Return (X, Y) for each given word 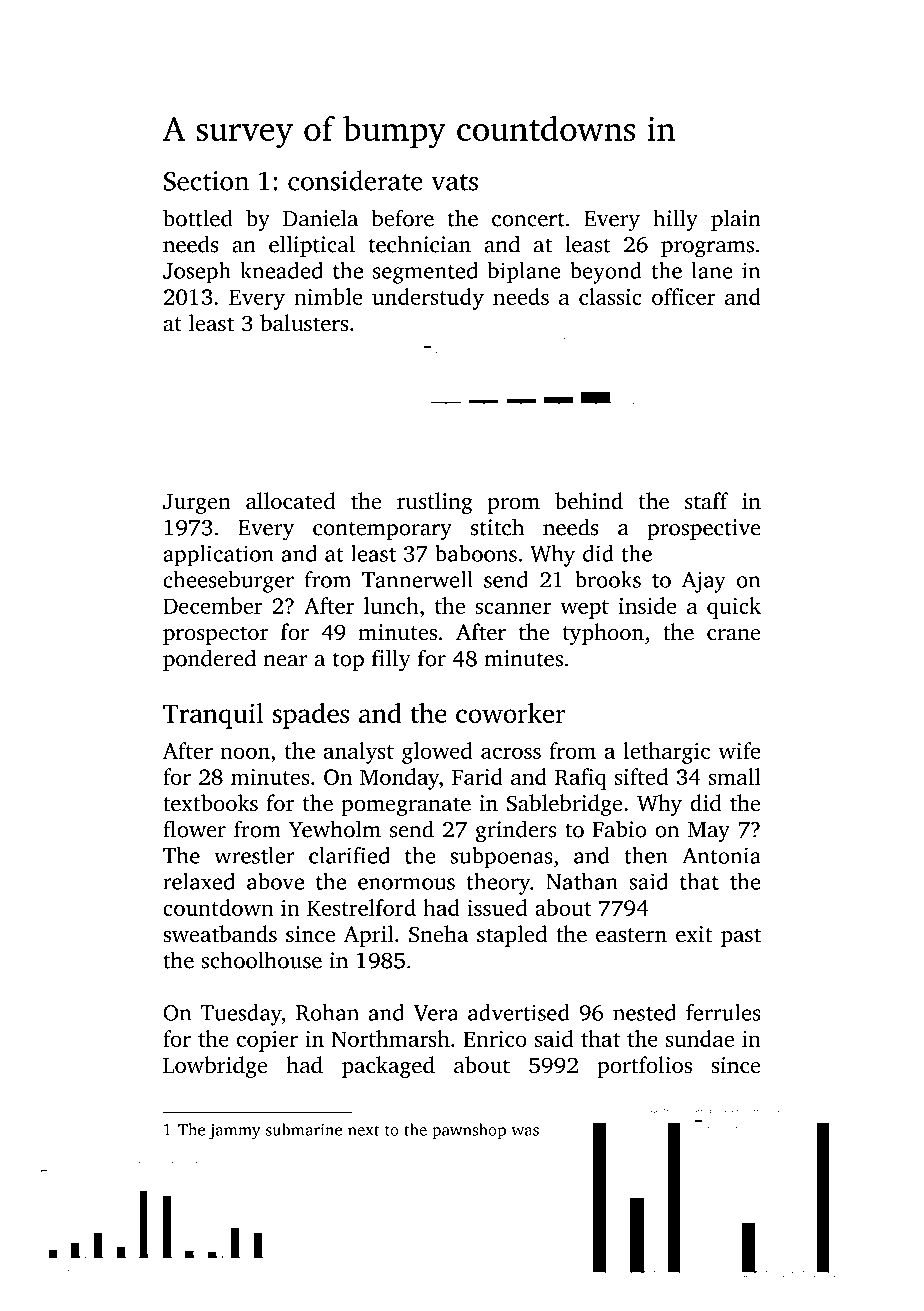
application (218, 556)
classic (610, 296)
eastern (631, 935)
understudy (428, 299)
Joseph (197, 273)
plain (736, 220)
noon (245, 753)
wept (584, 609)
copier (267, 1041)
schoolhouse (261, 960)
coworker (510, 713)
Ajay (704, 582)
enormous (406, 884)
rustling (435, 503)
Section (206, 181)
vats (454, 182)
